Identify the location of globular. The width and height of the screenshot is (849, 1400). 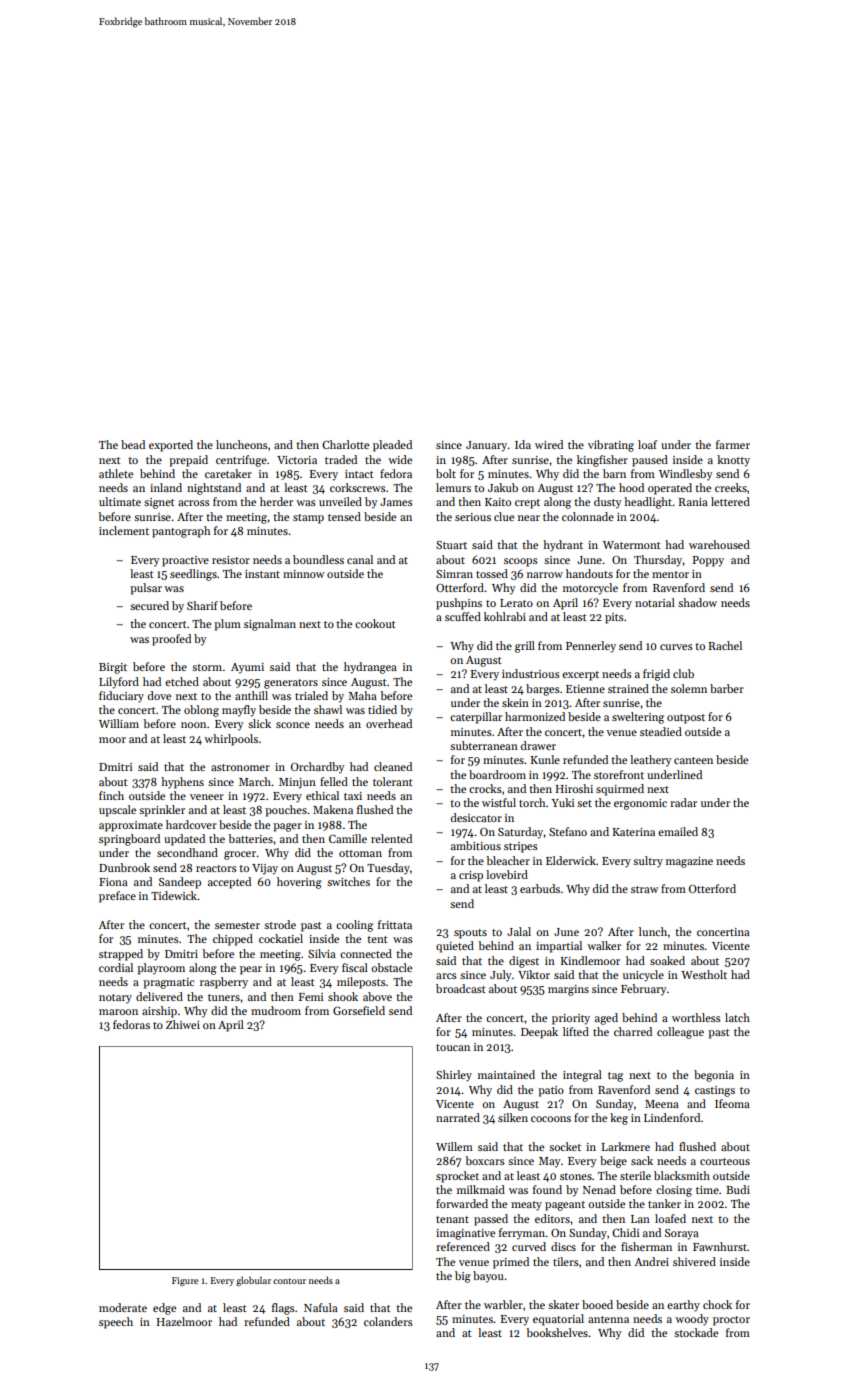
(253, 1281).
